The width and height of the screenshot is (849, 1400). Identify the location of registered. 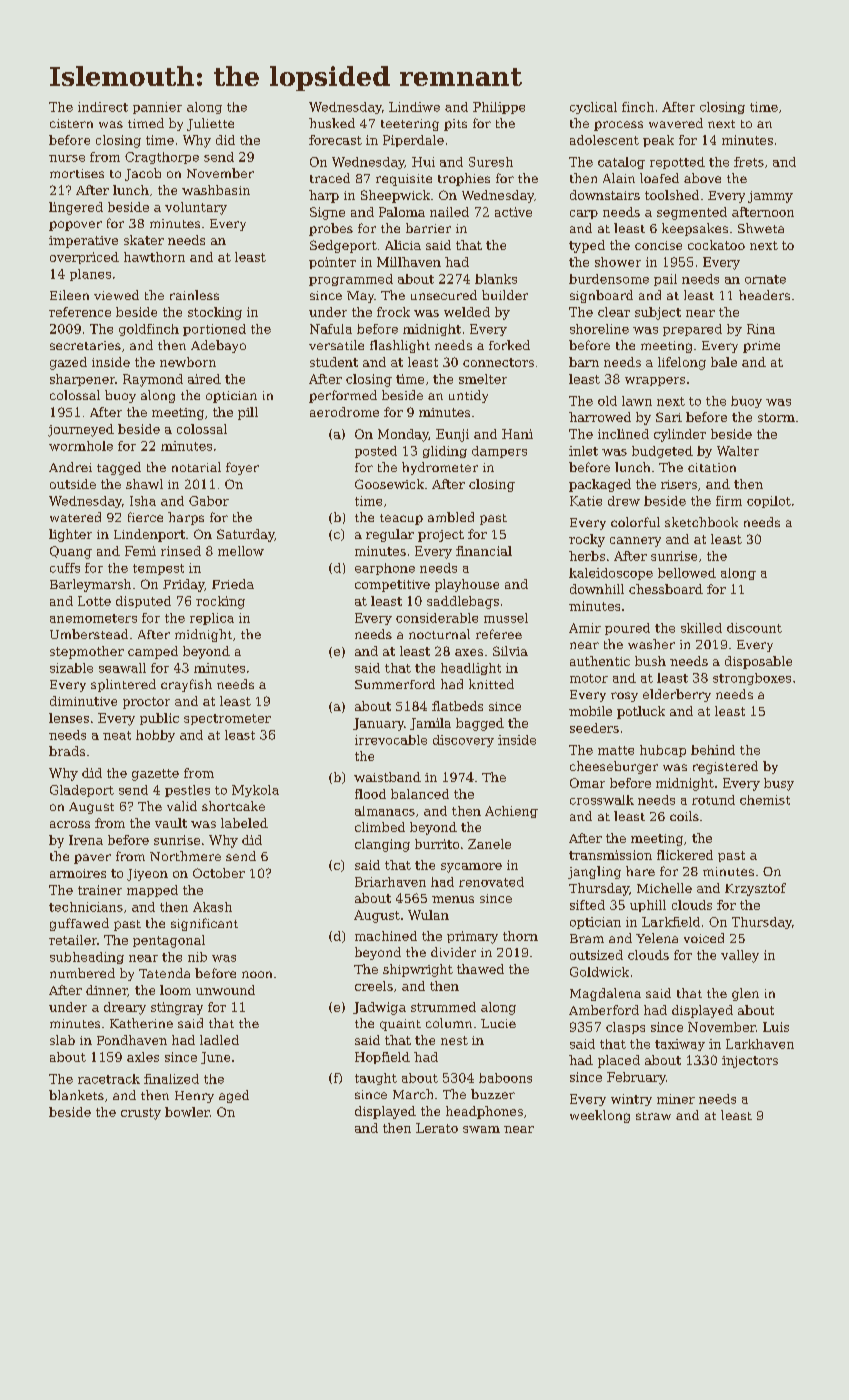
(725, 767).
